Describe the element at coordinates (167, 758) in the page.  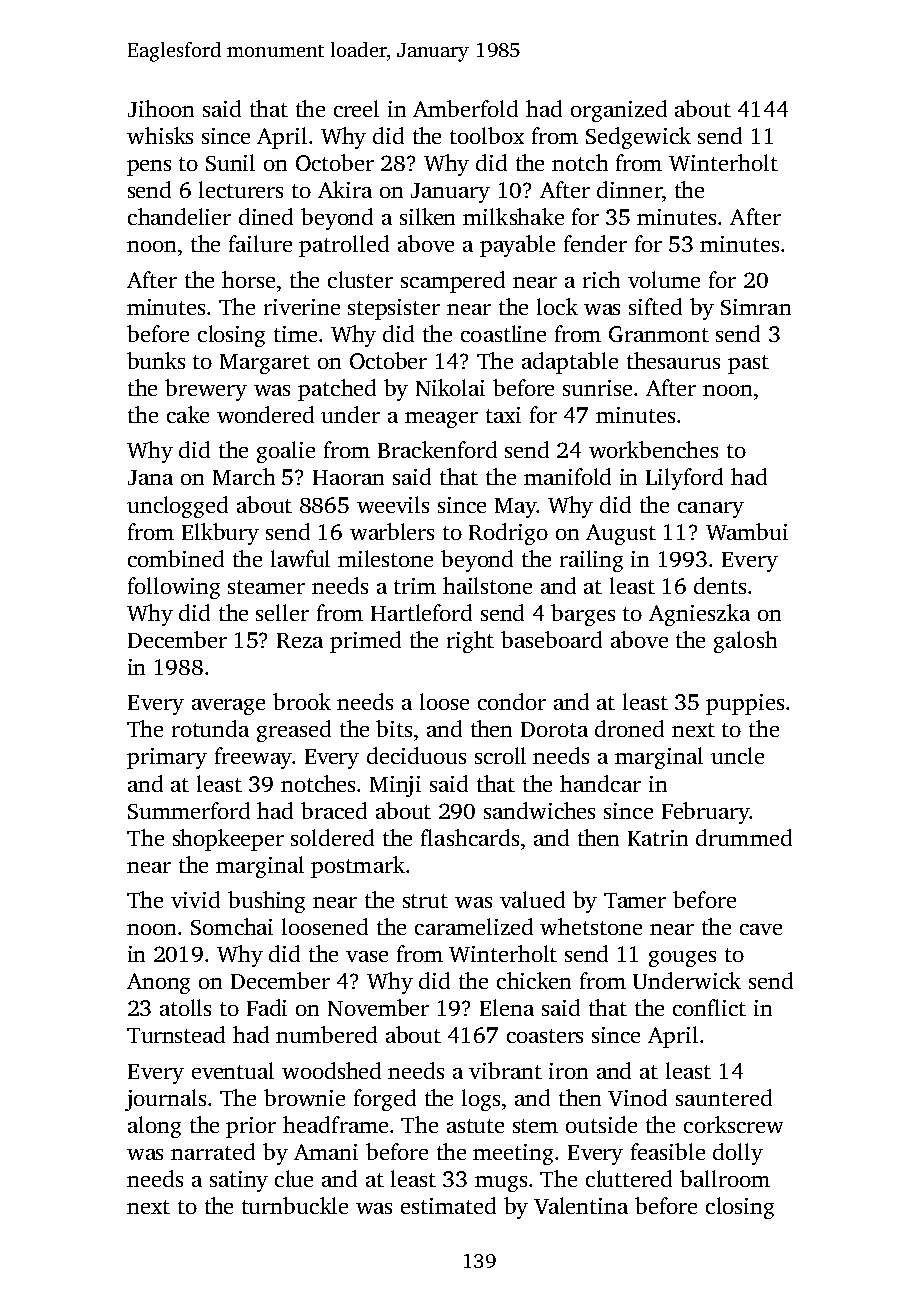
I see `primary` at that location.
